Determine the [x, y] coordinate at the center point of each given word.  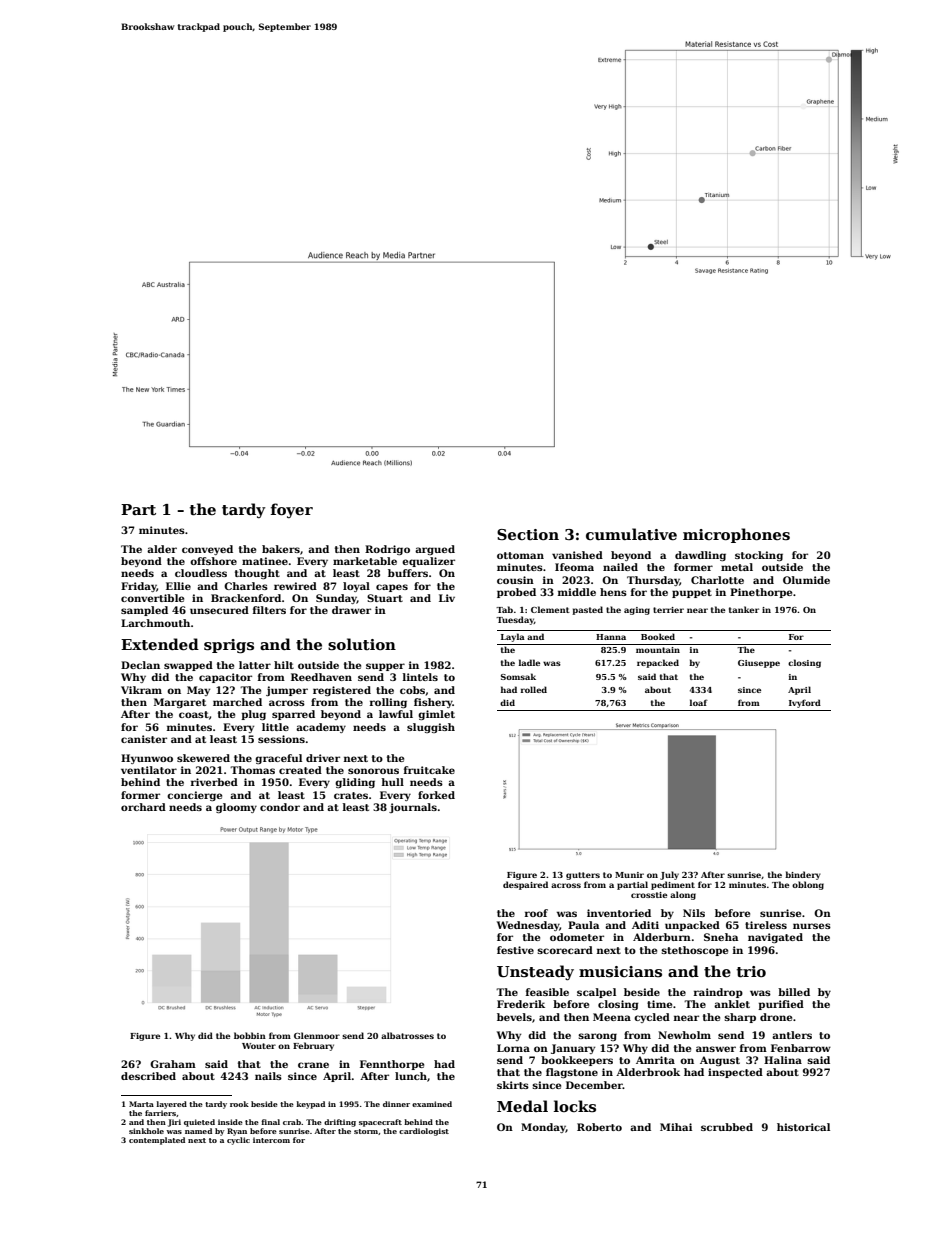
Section [528, 534]
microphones [736, 535]
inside [230, 1122]
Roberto [599, 1127]
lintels [420, 677]
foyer [292, 510]
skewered [203, 758]
